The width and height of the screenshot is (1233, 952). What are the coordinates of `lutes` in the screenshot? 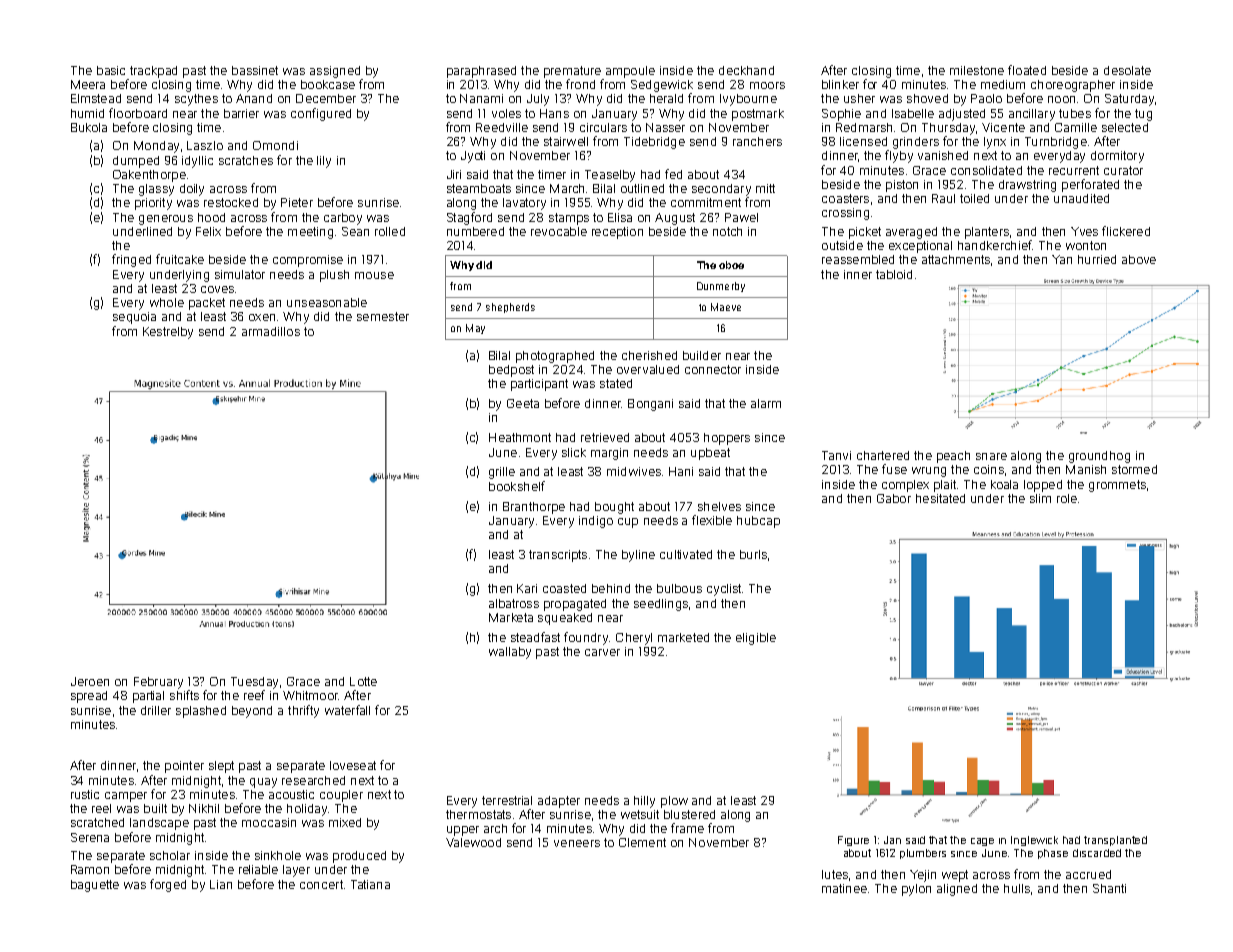 It's located at (835, 874).
